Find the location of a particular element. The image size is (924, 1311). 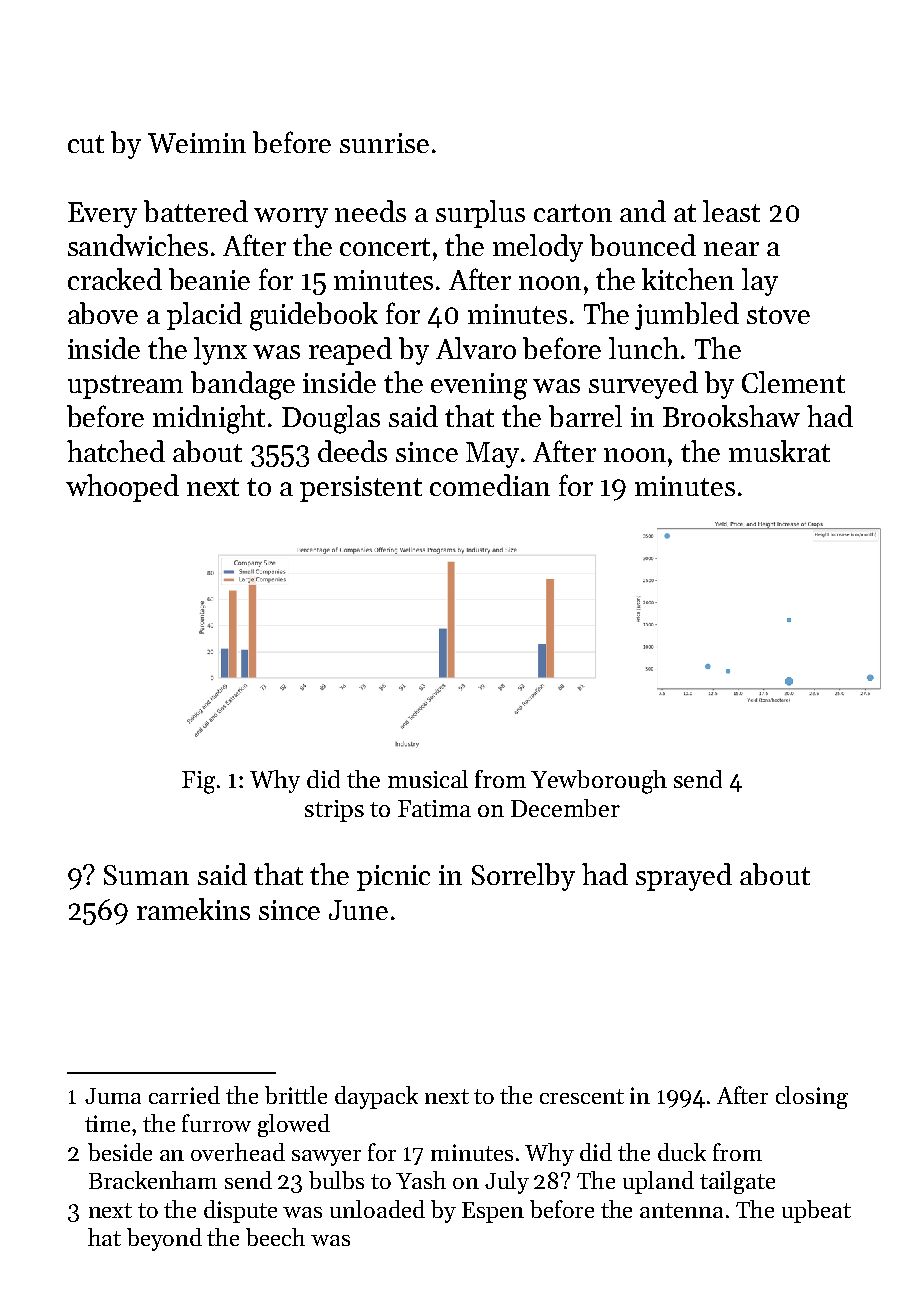

musical is located at coordinates (428, 779).
